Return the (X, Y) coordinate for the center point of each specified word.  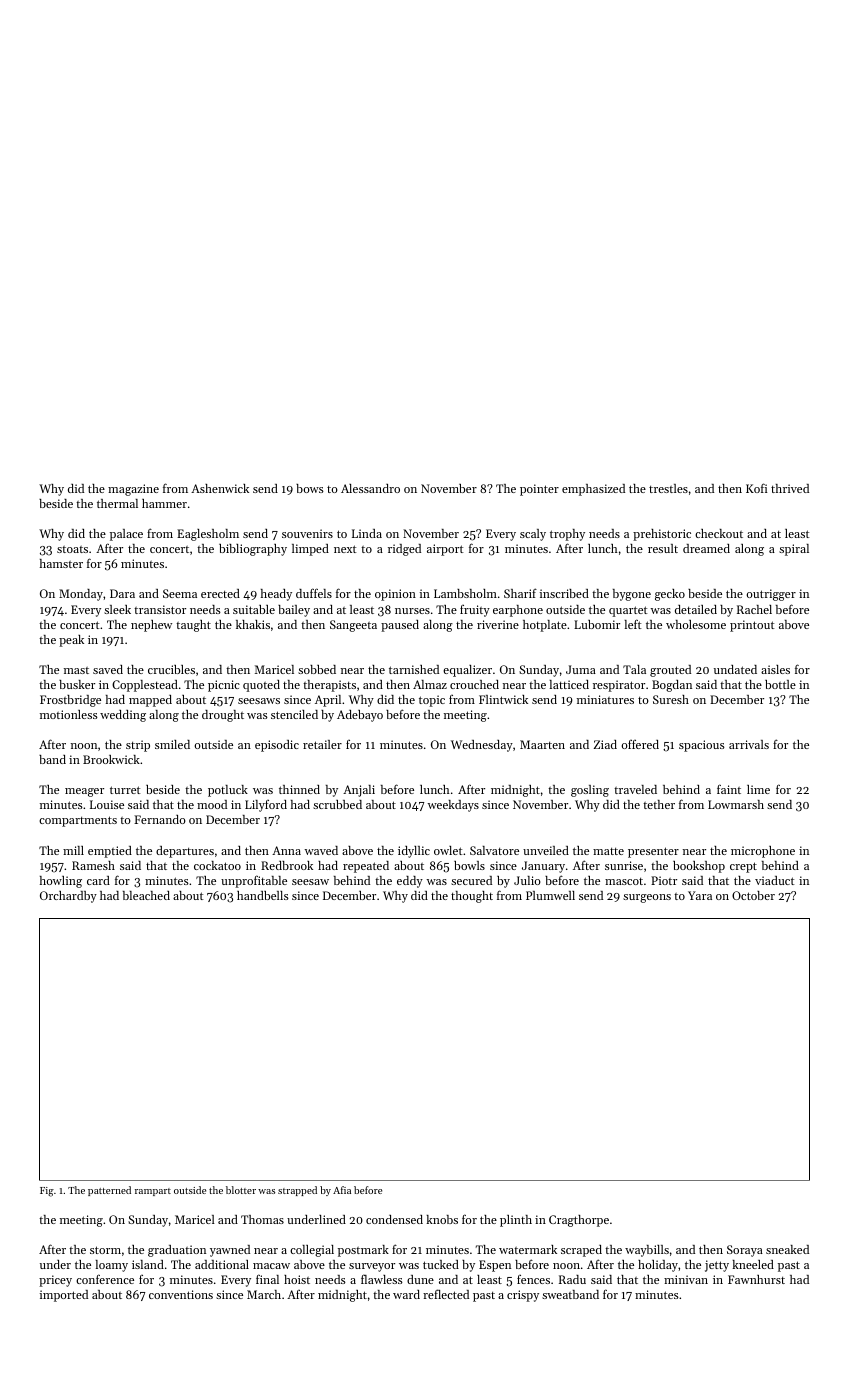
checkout (719, 533)
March (264, 1294)
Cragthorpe (579, 1221)
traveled (635, 789)
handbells (263, 895)
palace (126, 535)
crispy (523, 1296)
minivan (686, 1279)
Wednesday (482, 746)
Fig (47, 1192)
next (345, 549)
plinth (516, 1221)
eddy (410, 882)
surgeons (647, 898)
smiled (172, 744)
